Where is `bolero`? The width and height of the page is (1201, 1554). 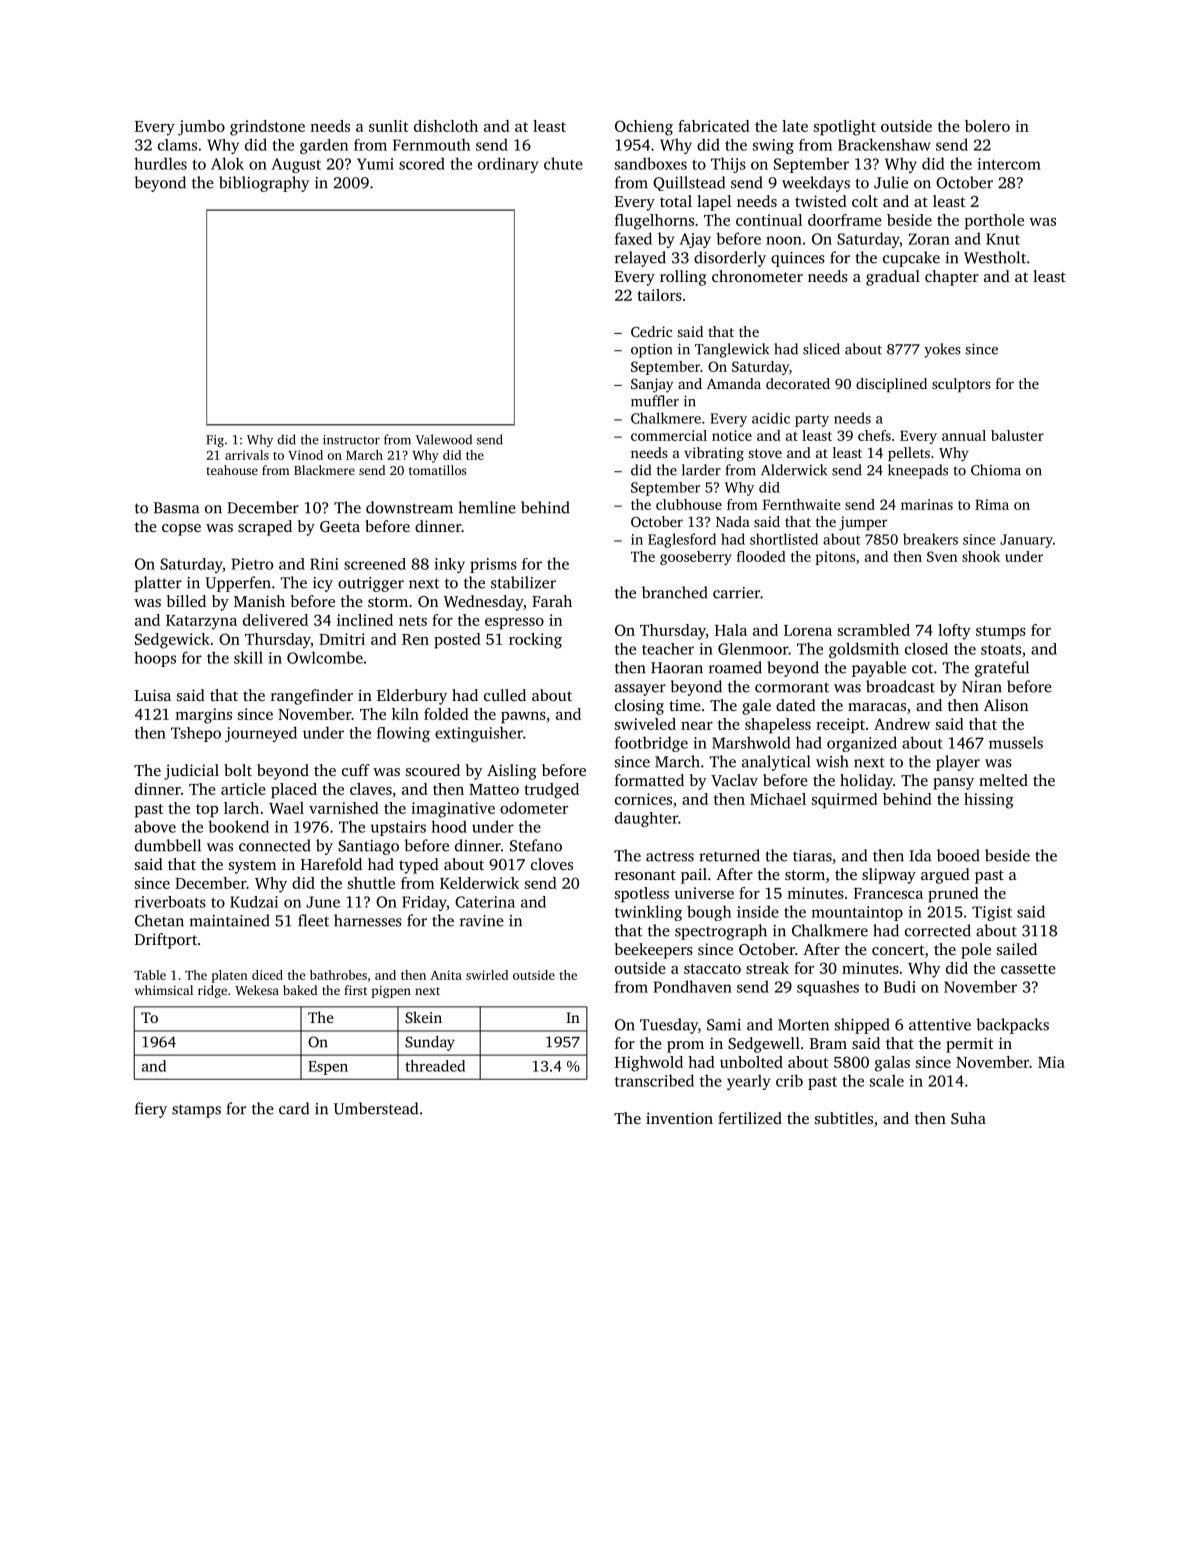
bolero is located at coordinates (987, 126).
